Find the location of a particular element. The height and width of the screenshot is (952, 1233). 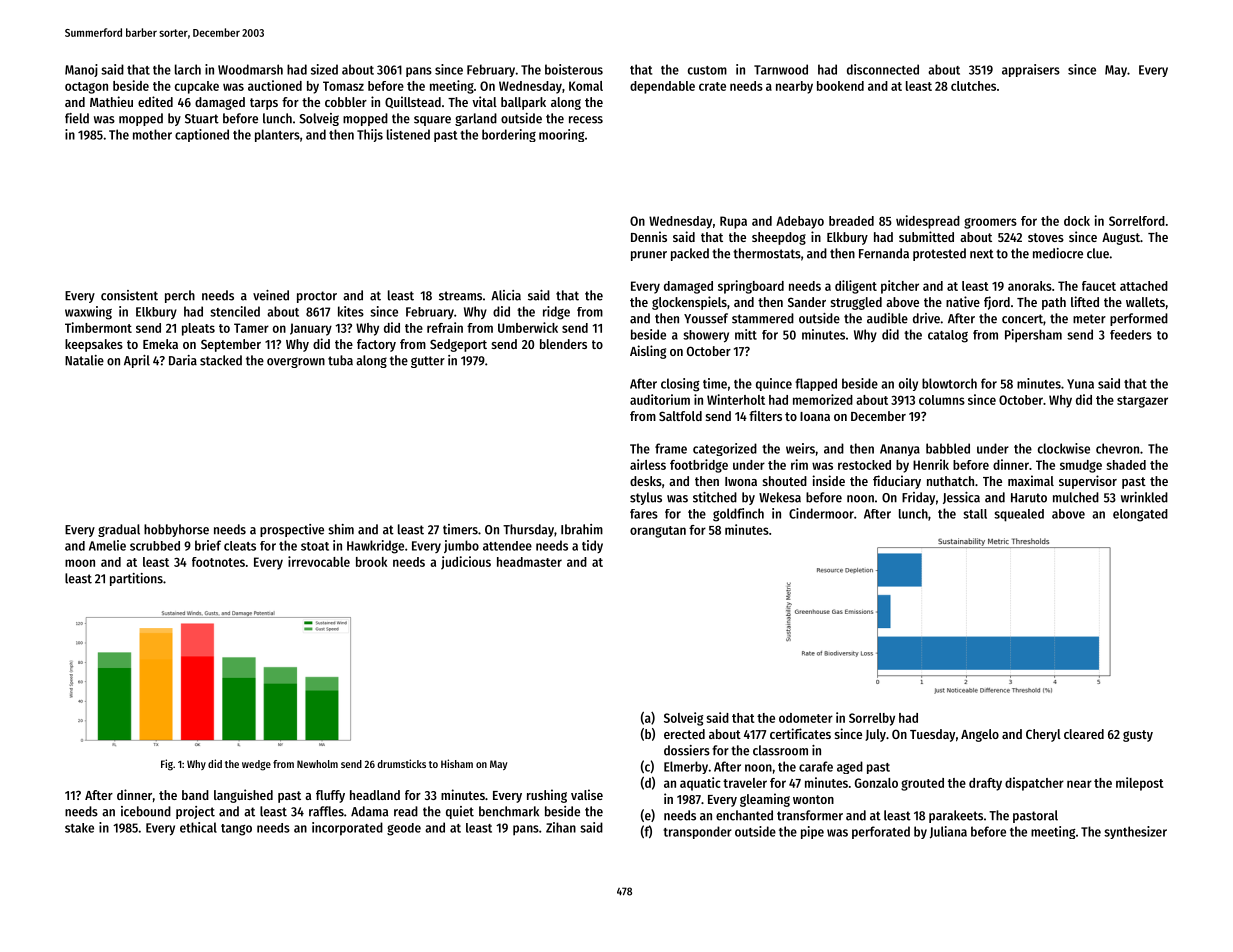

wedge is located at coordinates (256, 765).
